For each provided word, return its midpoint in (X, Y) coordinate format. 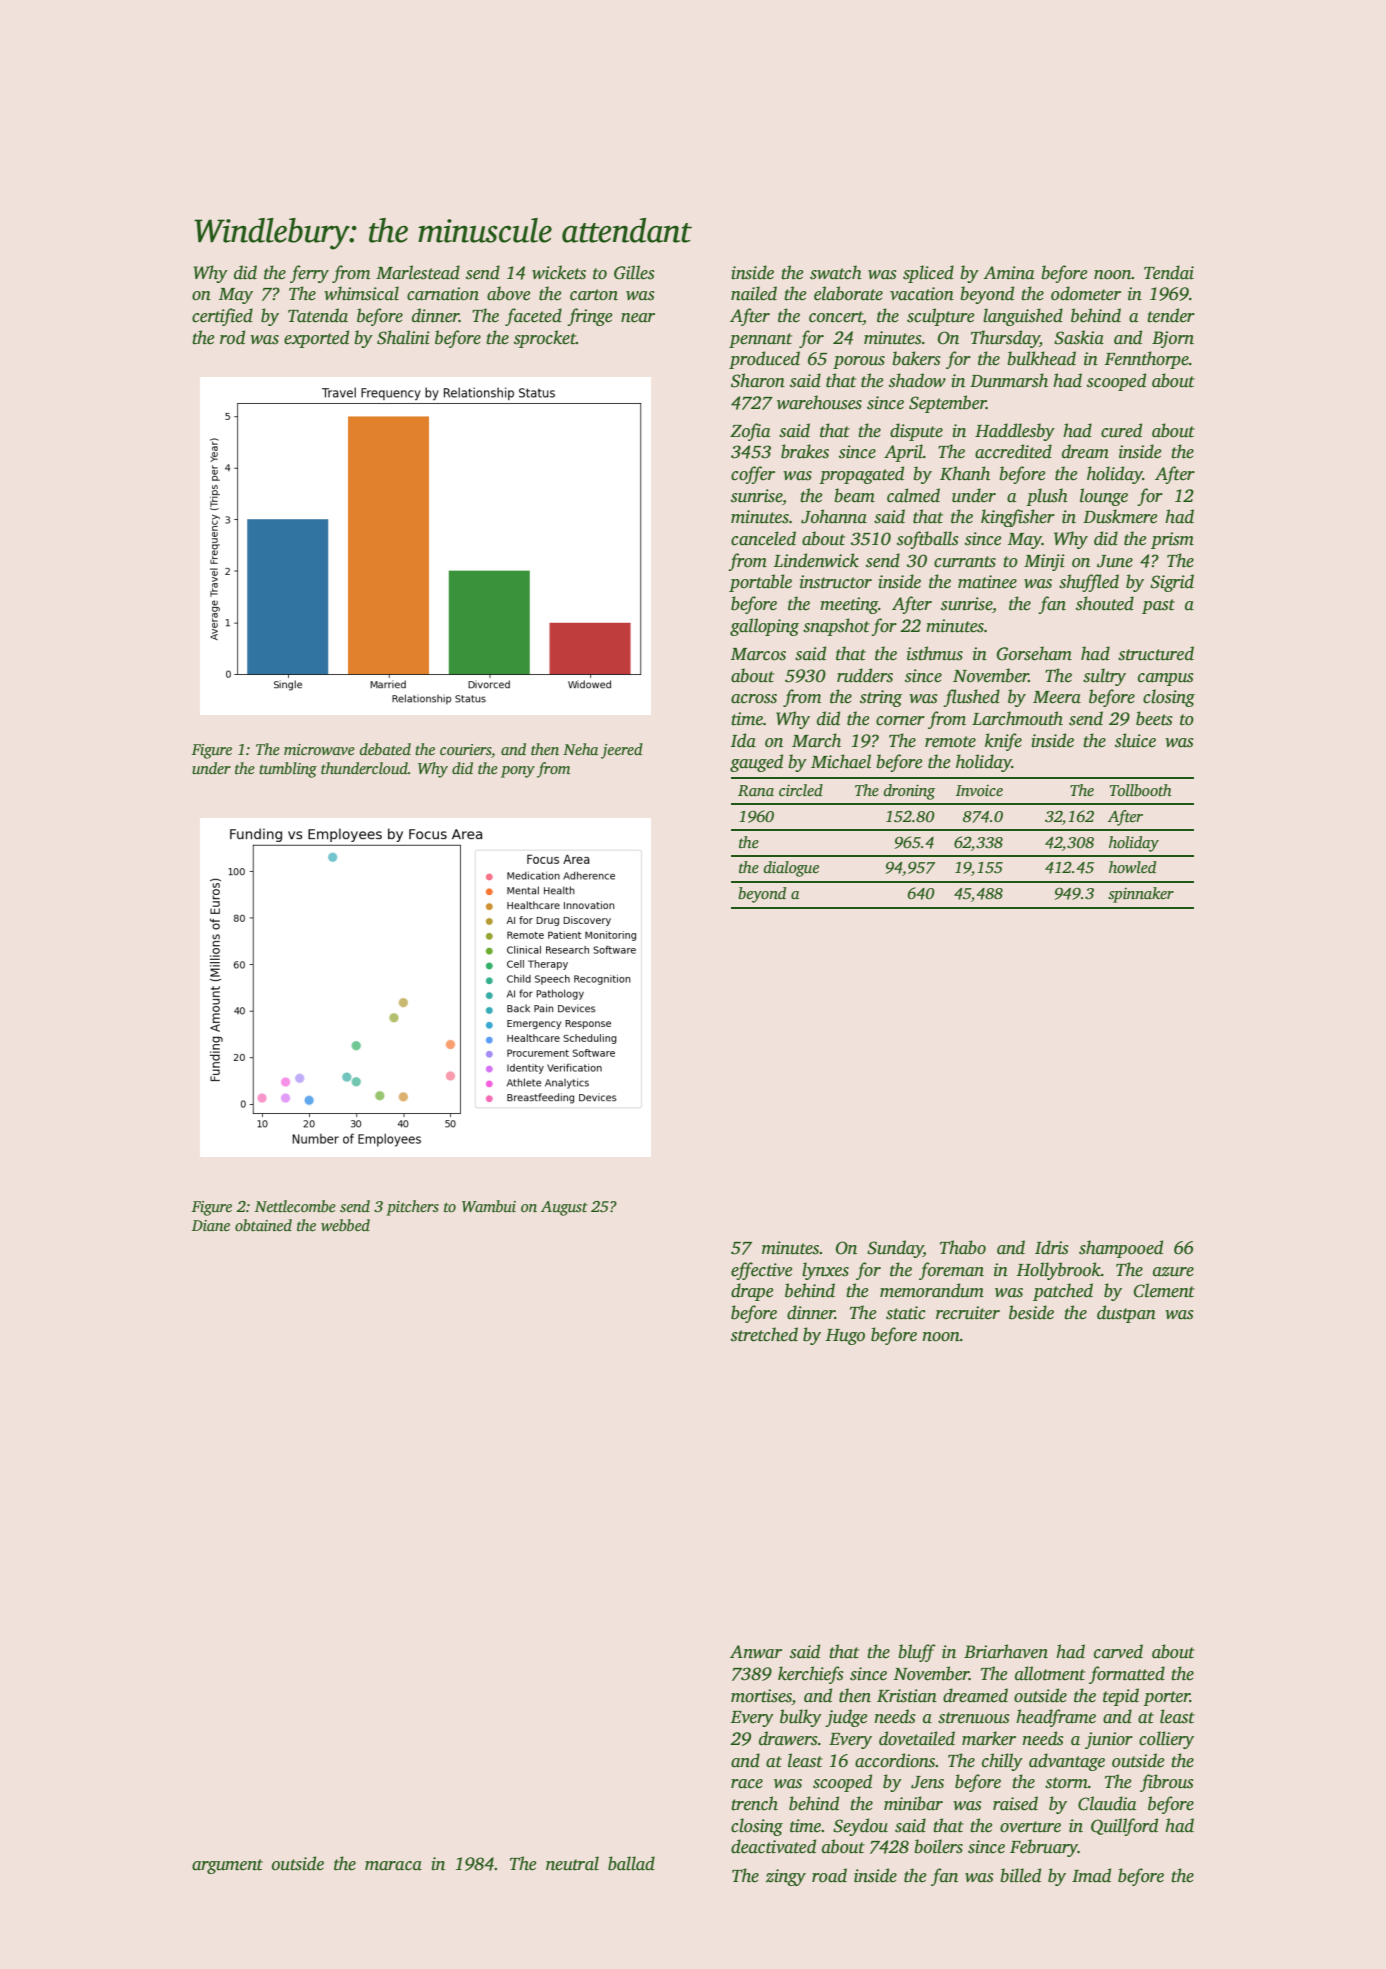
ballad (631, 1863)
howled (1132, 867)
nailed (754, 293)
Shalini (403, 337)
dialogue (791, 869)
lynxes (825, 1271)
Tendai (1169, 272)
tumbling (288, 770)
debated (385, 749)
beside (1031, 1312)
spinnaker (1141, 895)
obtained (263, 1225)
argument (227, 1866)
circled (801, 790)
